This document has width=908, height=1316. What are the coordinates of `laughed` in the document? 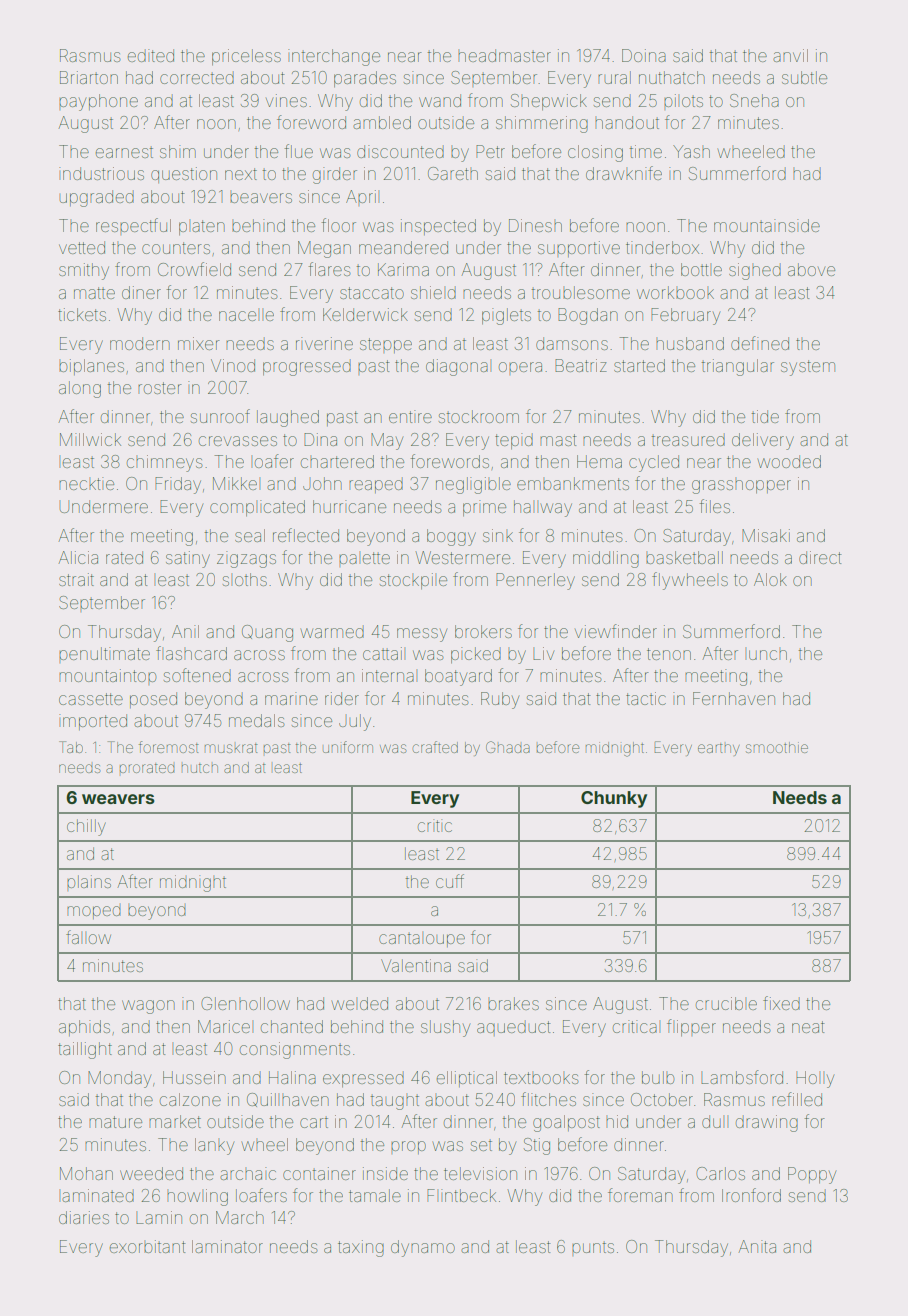 It's located at (288, 418).
